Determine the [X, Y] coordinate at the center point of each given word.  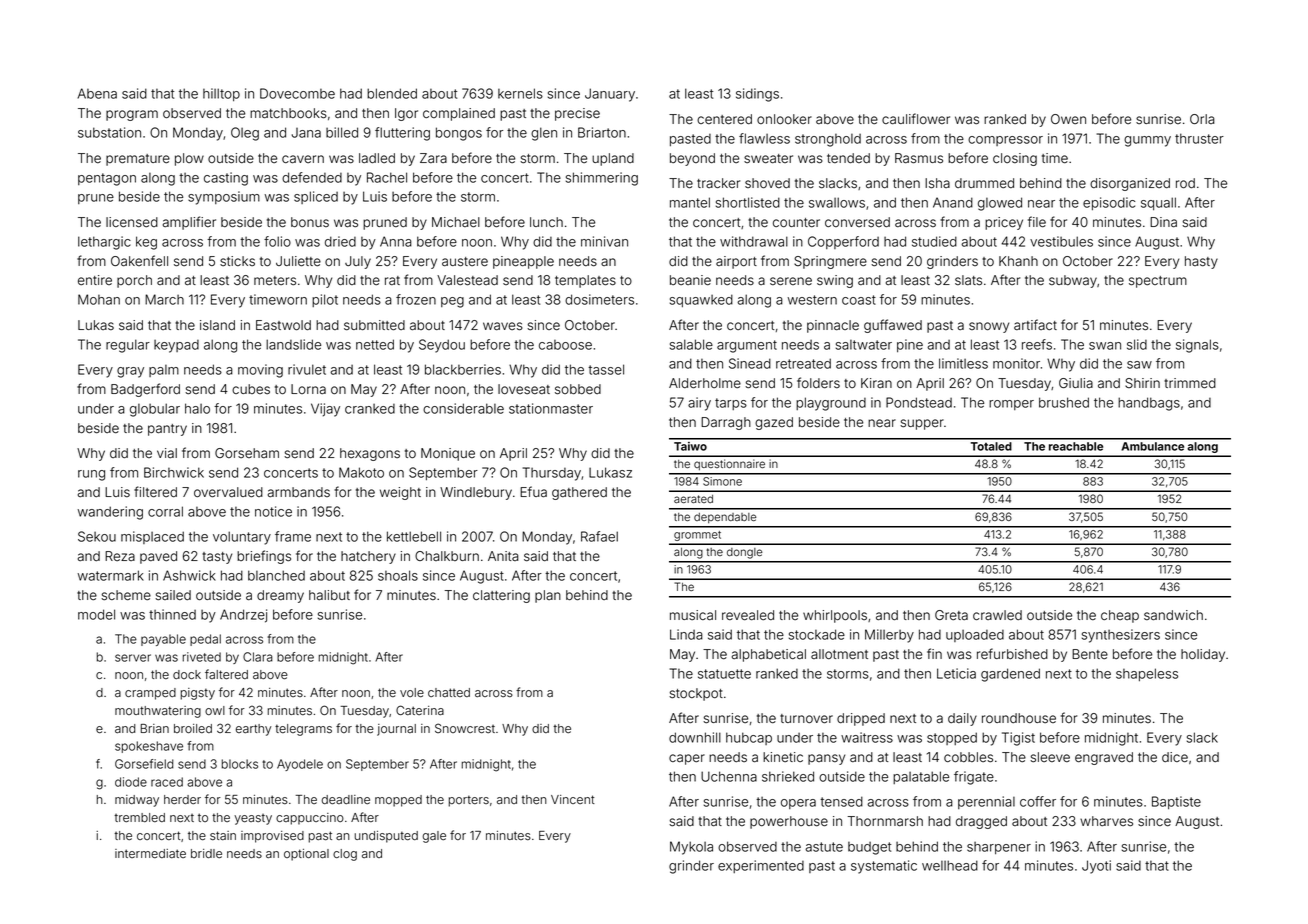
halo [197, 408]
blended [392, 93]
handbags [1149, 404]
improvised [272, 837]
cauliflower [916, 119]
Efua [533, 492]
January [610, 95]
